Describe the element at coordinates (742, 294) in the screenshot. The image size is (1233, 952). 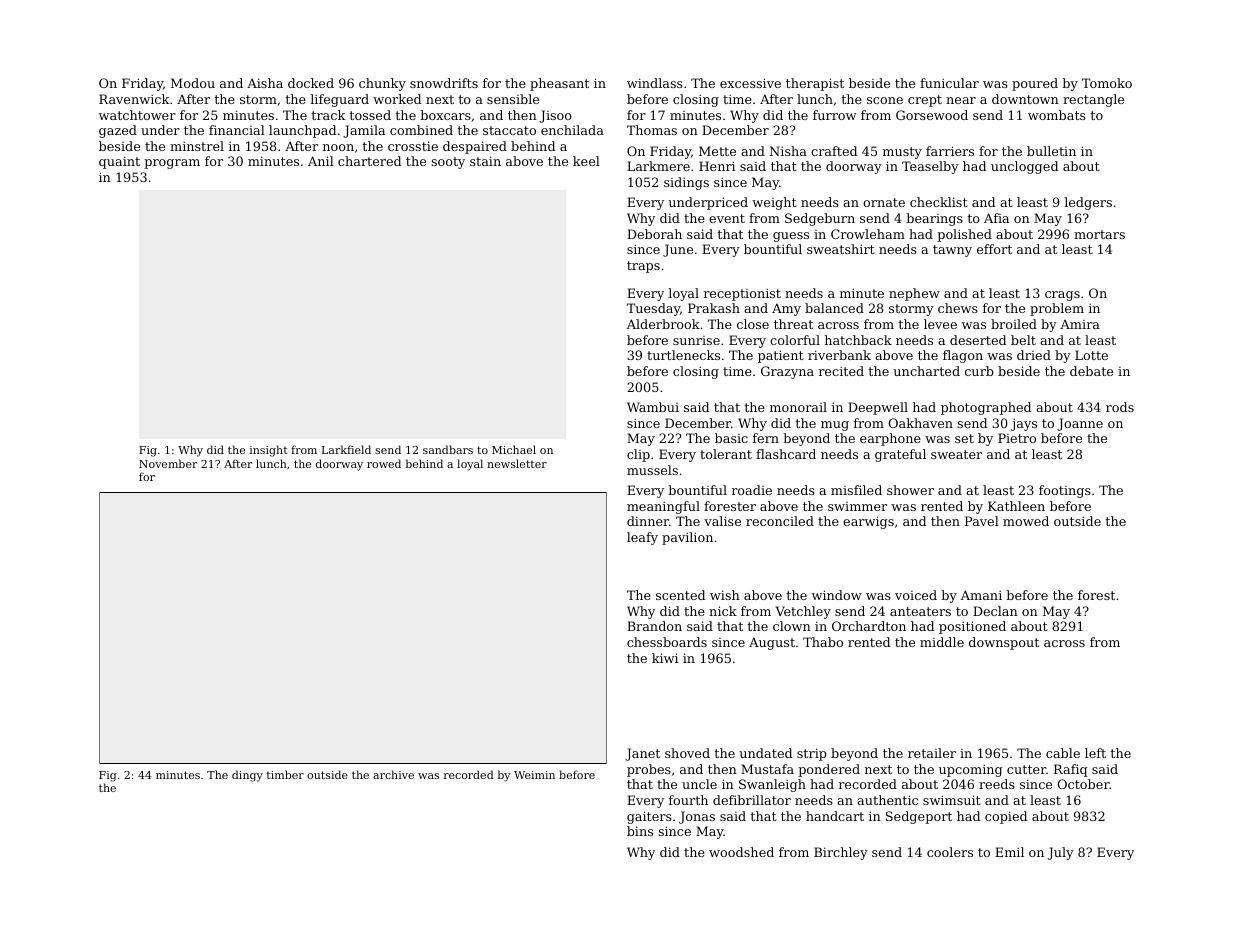
I see `receptionist` at that location.
